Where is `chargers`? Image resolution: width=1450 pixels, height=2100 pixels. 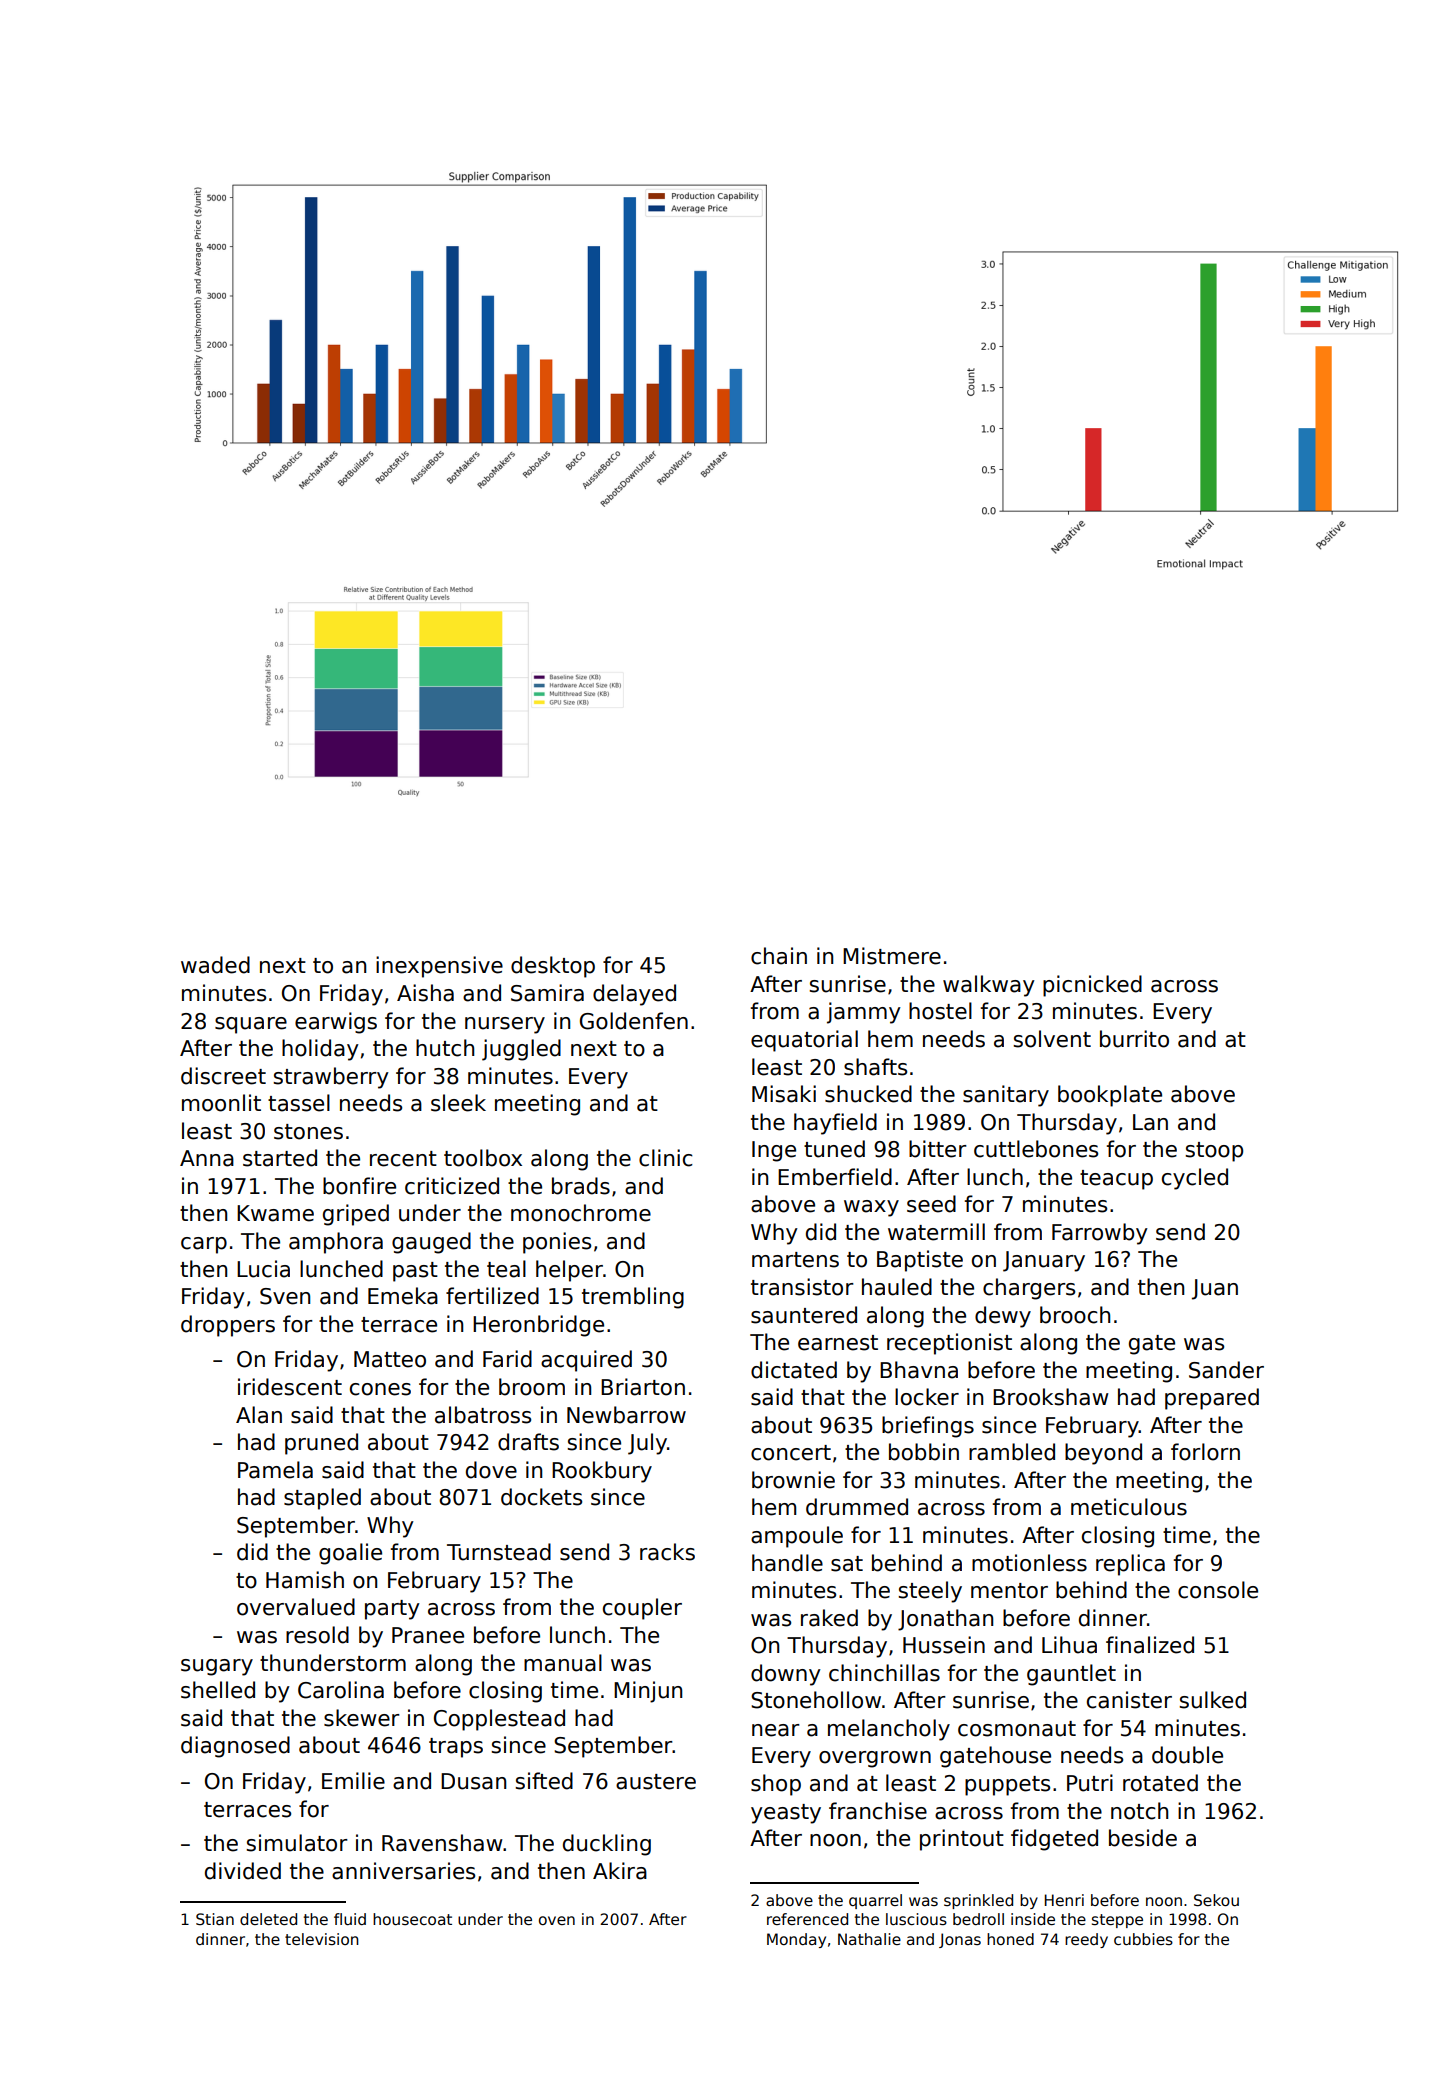
chargers is located at coordinates (1029, 1289).
